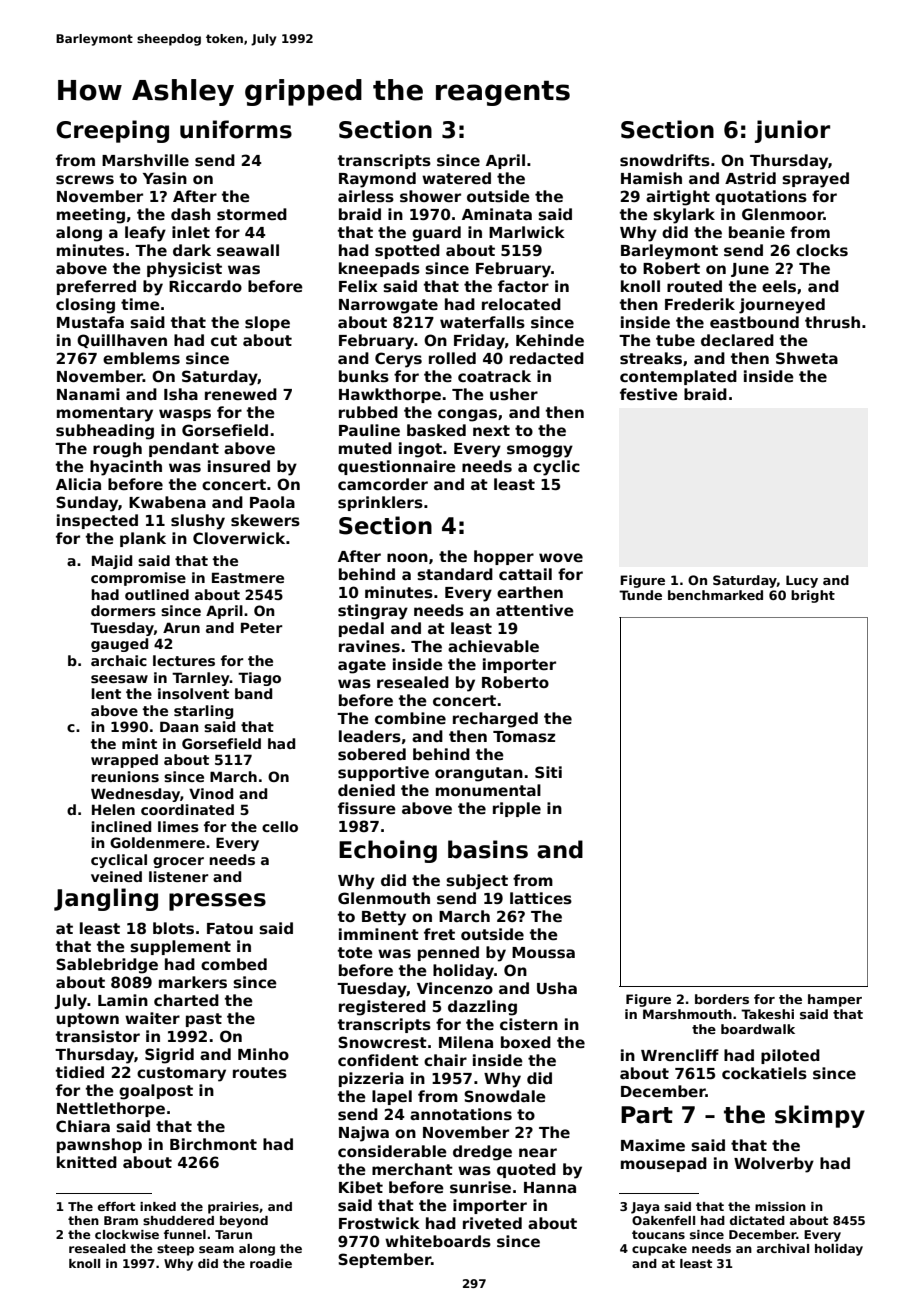 The width and height of the image is (924, 1308). Describe the element at coordinates (548, 772) in the image. I see `Siti` at that location.
